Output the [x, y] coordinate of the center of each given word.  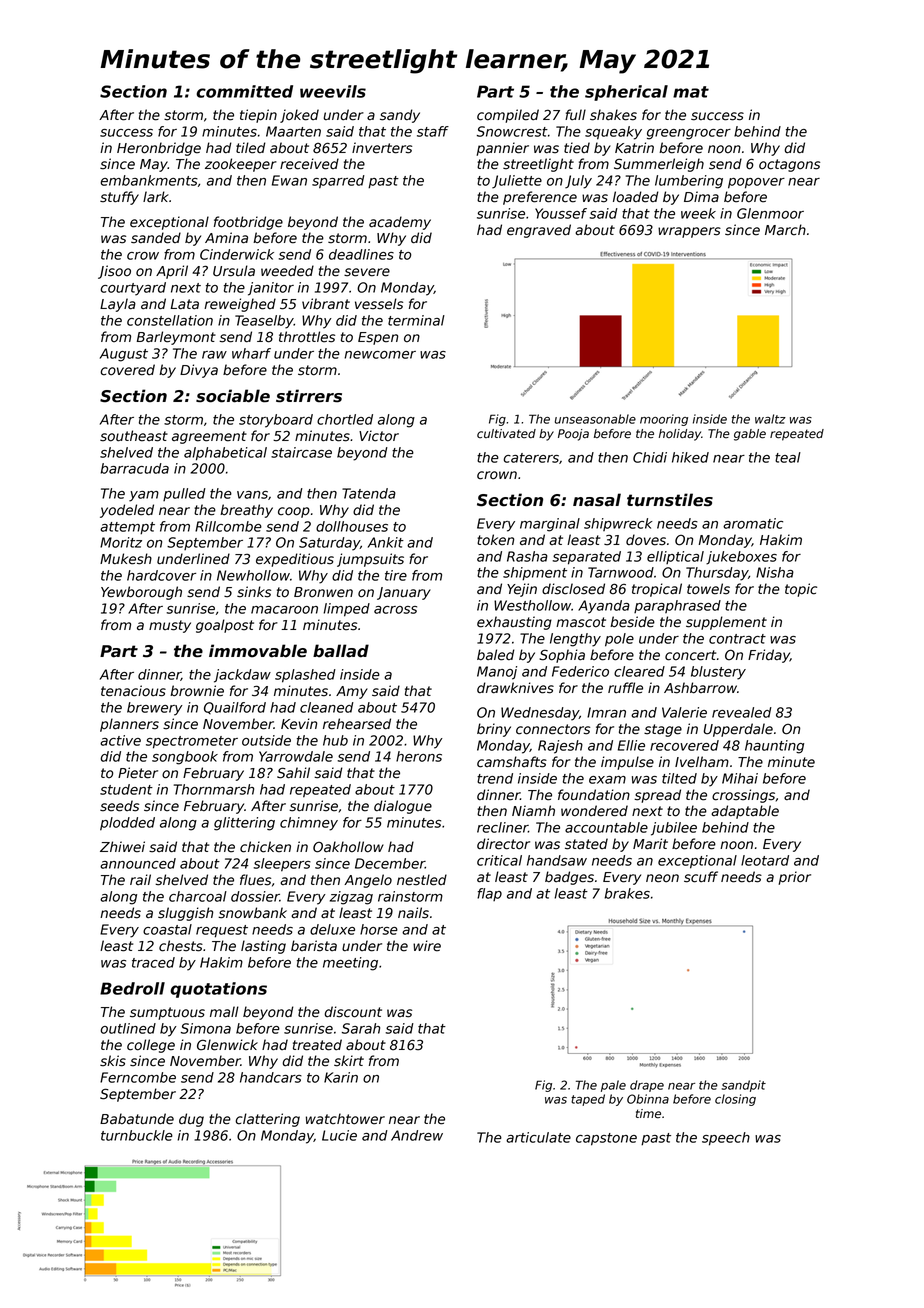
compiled [508, 116]
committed [244, 91]
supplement [726, 623]
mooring [664, 420]
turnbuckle [137, 1135]
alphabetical [225, 454]
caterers [531, 458]
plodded [127, 824]
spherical [626, 93]
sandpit [744, 1086]
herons [419, 756]
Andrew [417, 1135]
